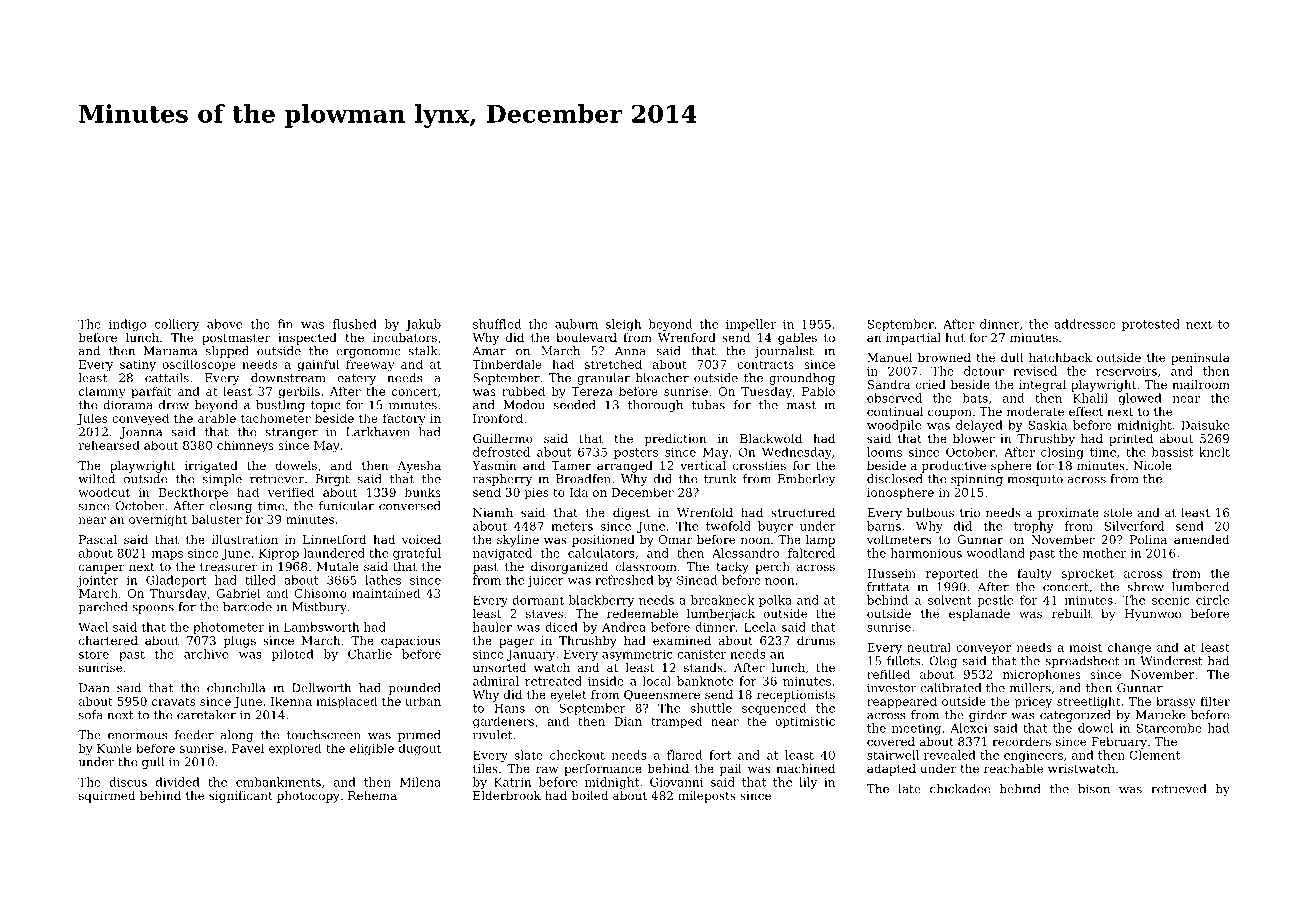 This screenshot has height=924, width=1308. Describe the element at coordinates (1201, 384) in the screenshot. I see `mailroom` at that location.
